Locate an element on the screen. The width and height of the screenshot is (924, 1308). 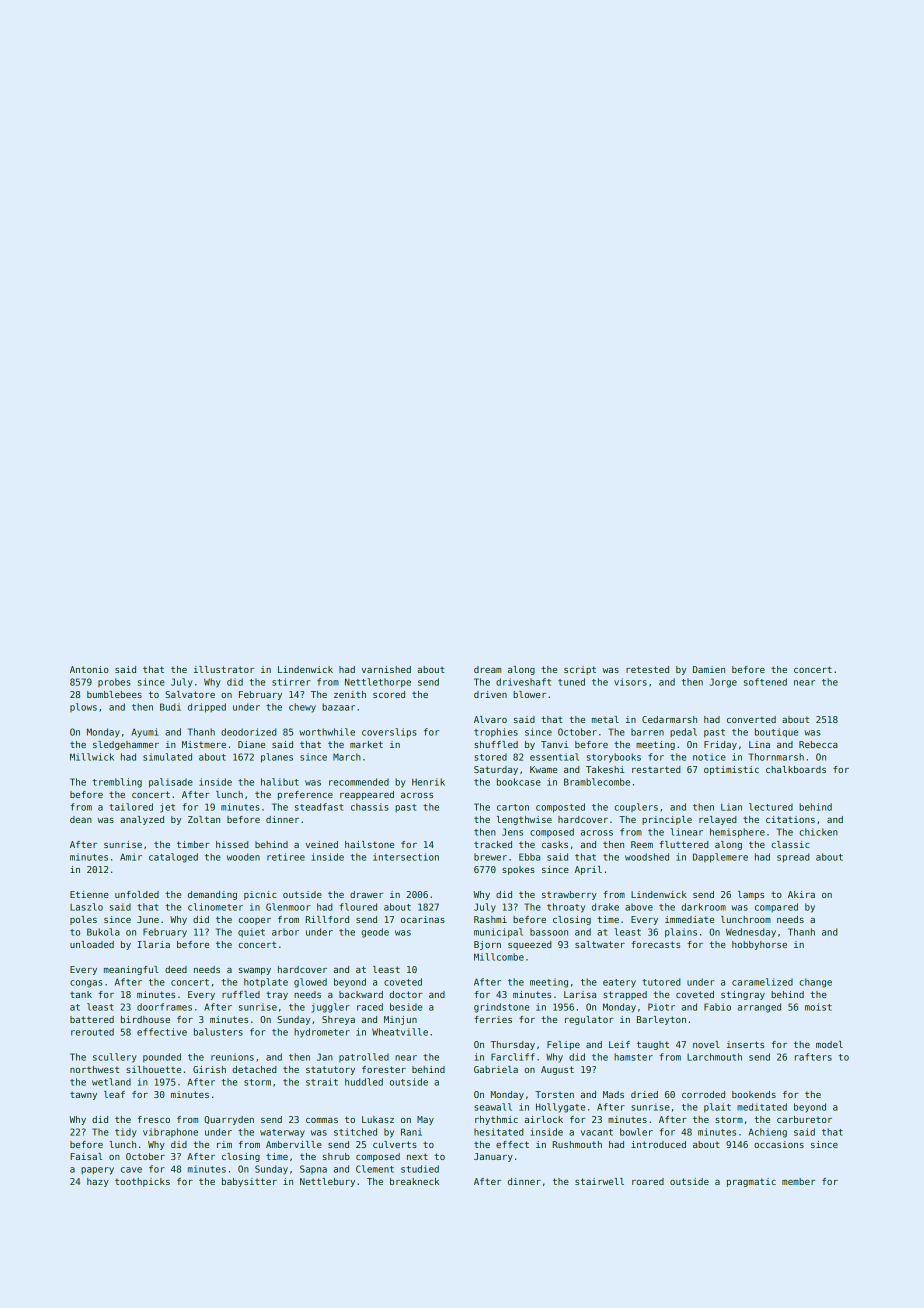
principle is located at coordinates (667, 820).
